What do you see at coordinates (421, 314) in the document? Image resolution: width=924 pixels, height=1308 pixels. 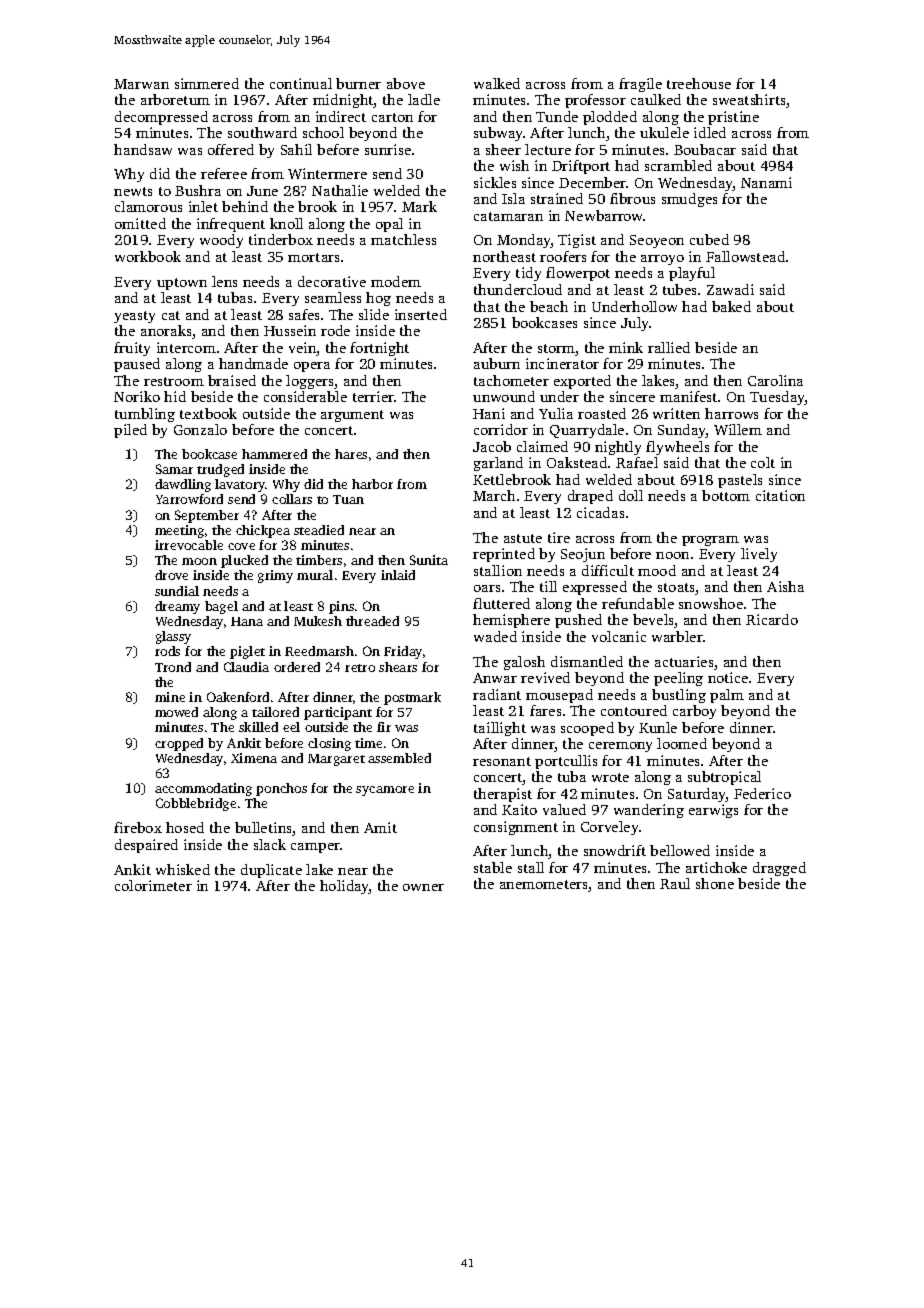 I see `inserted` at bounding box center [421, 314].
